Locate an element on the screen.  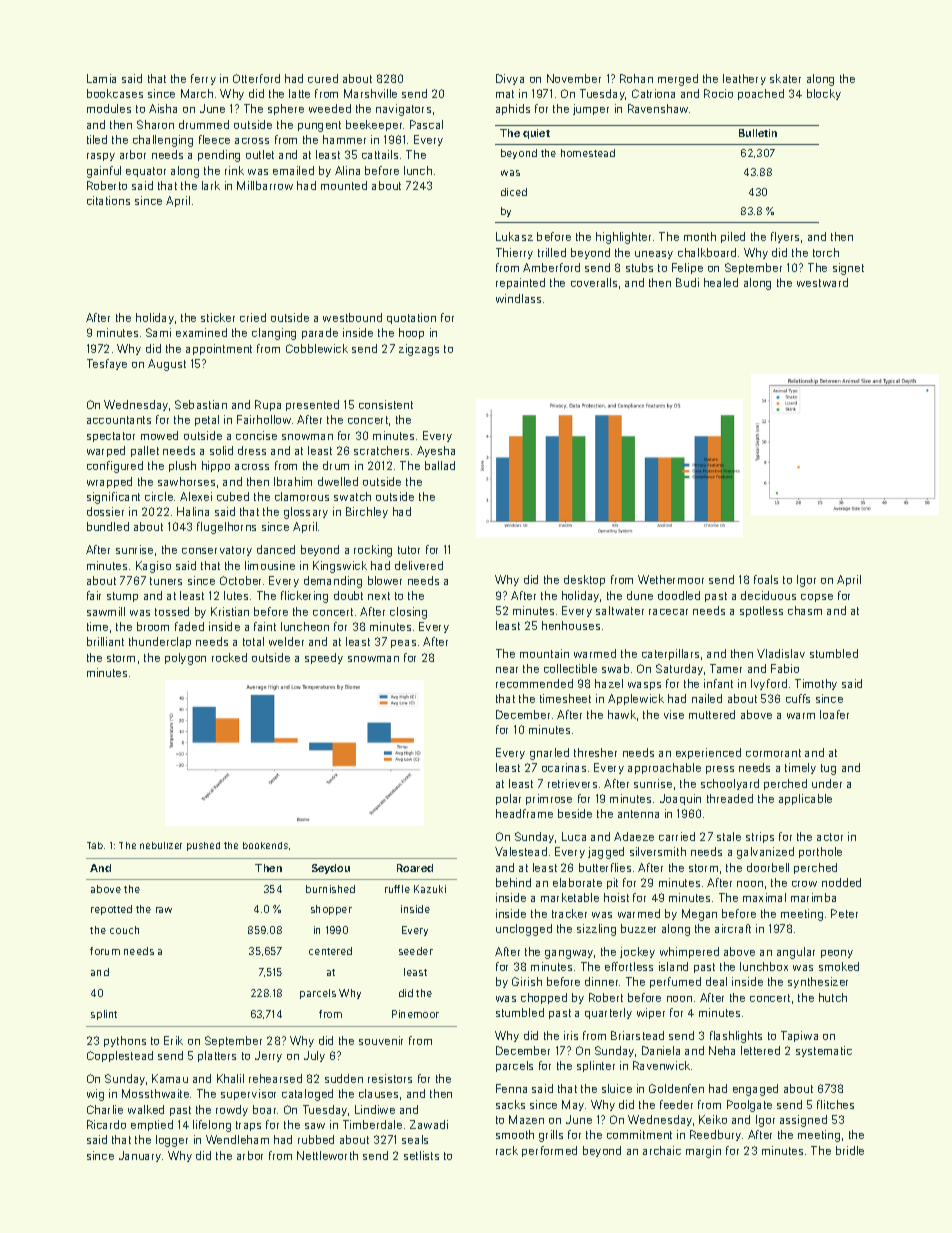
bridle is located at coordinates (850, 1150).
